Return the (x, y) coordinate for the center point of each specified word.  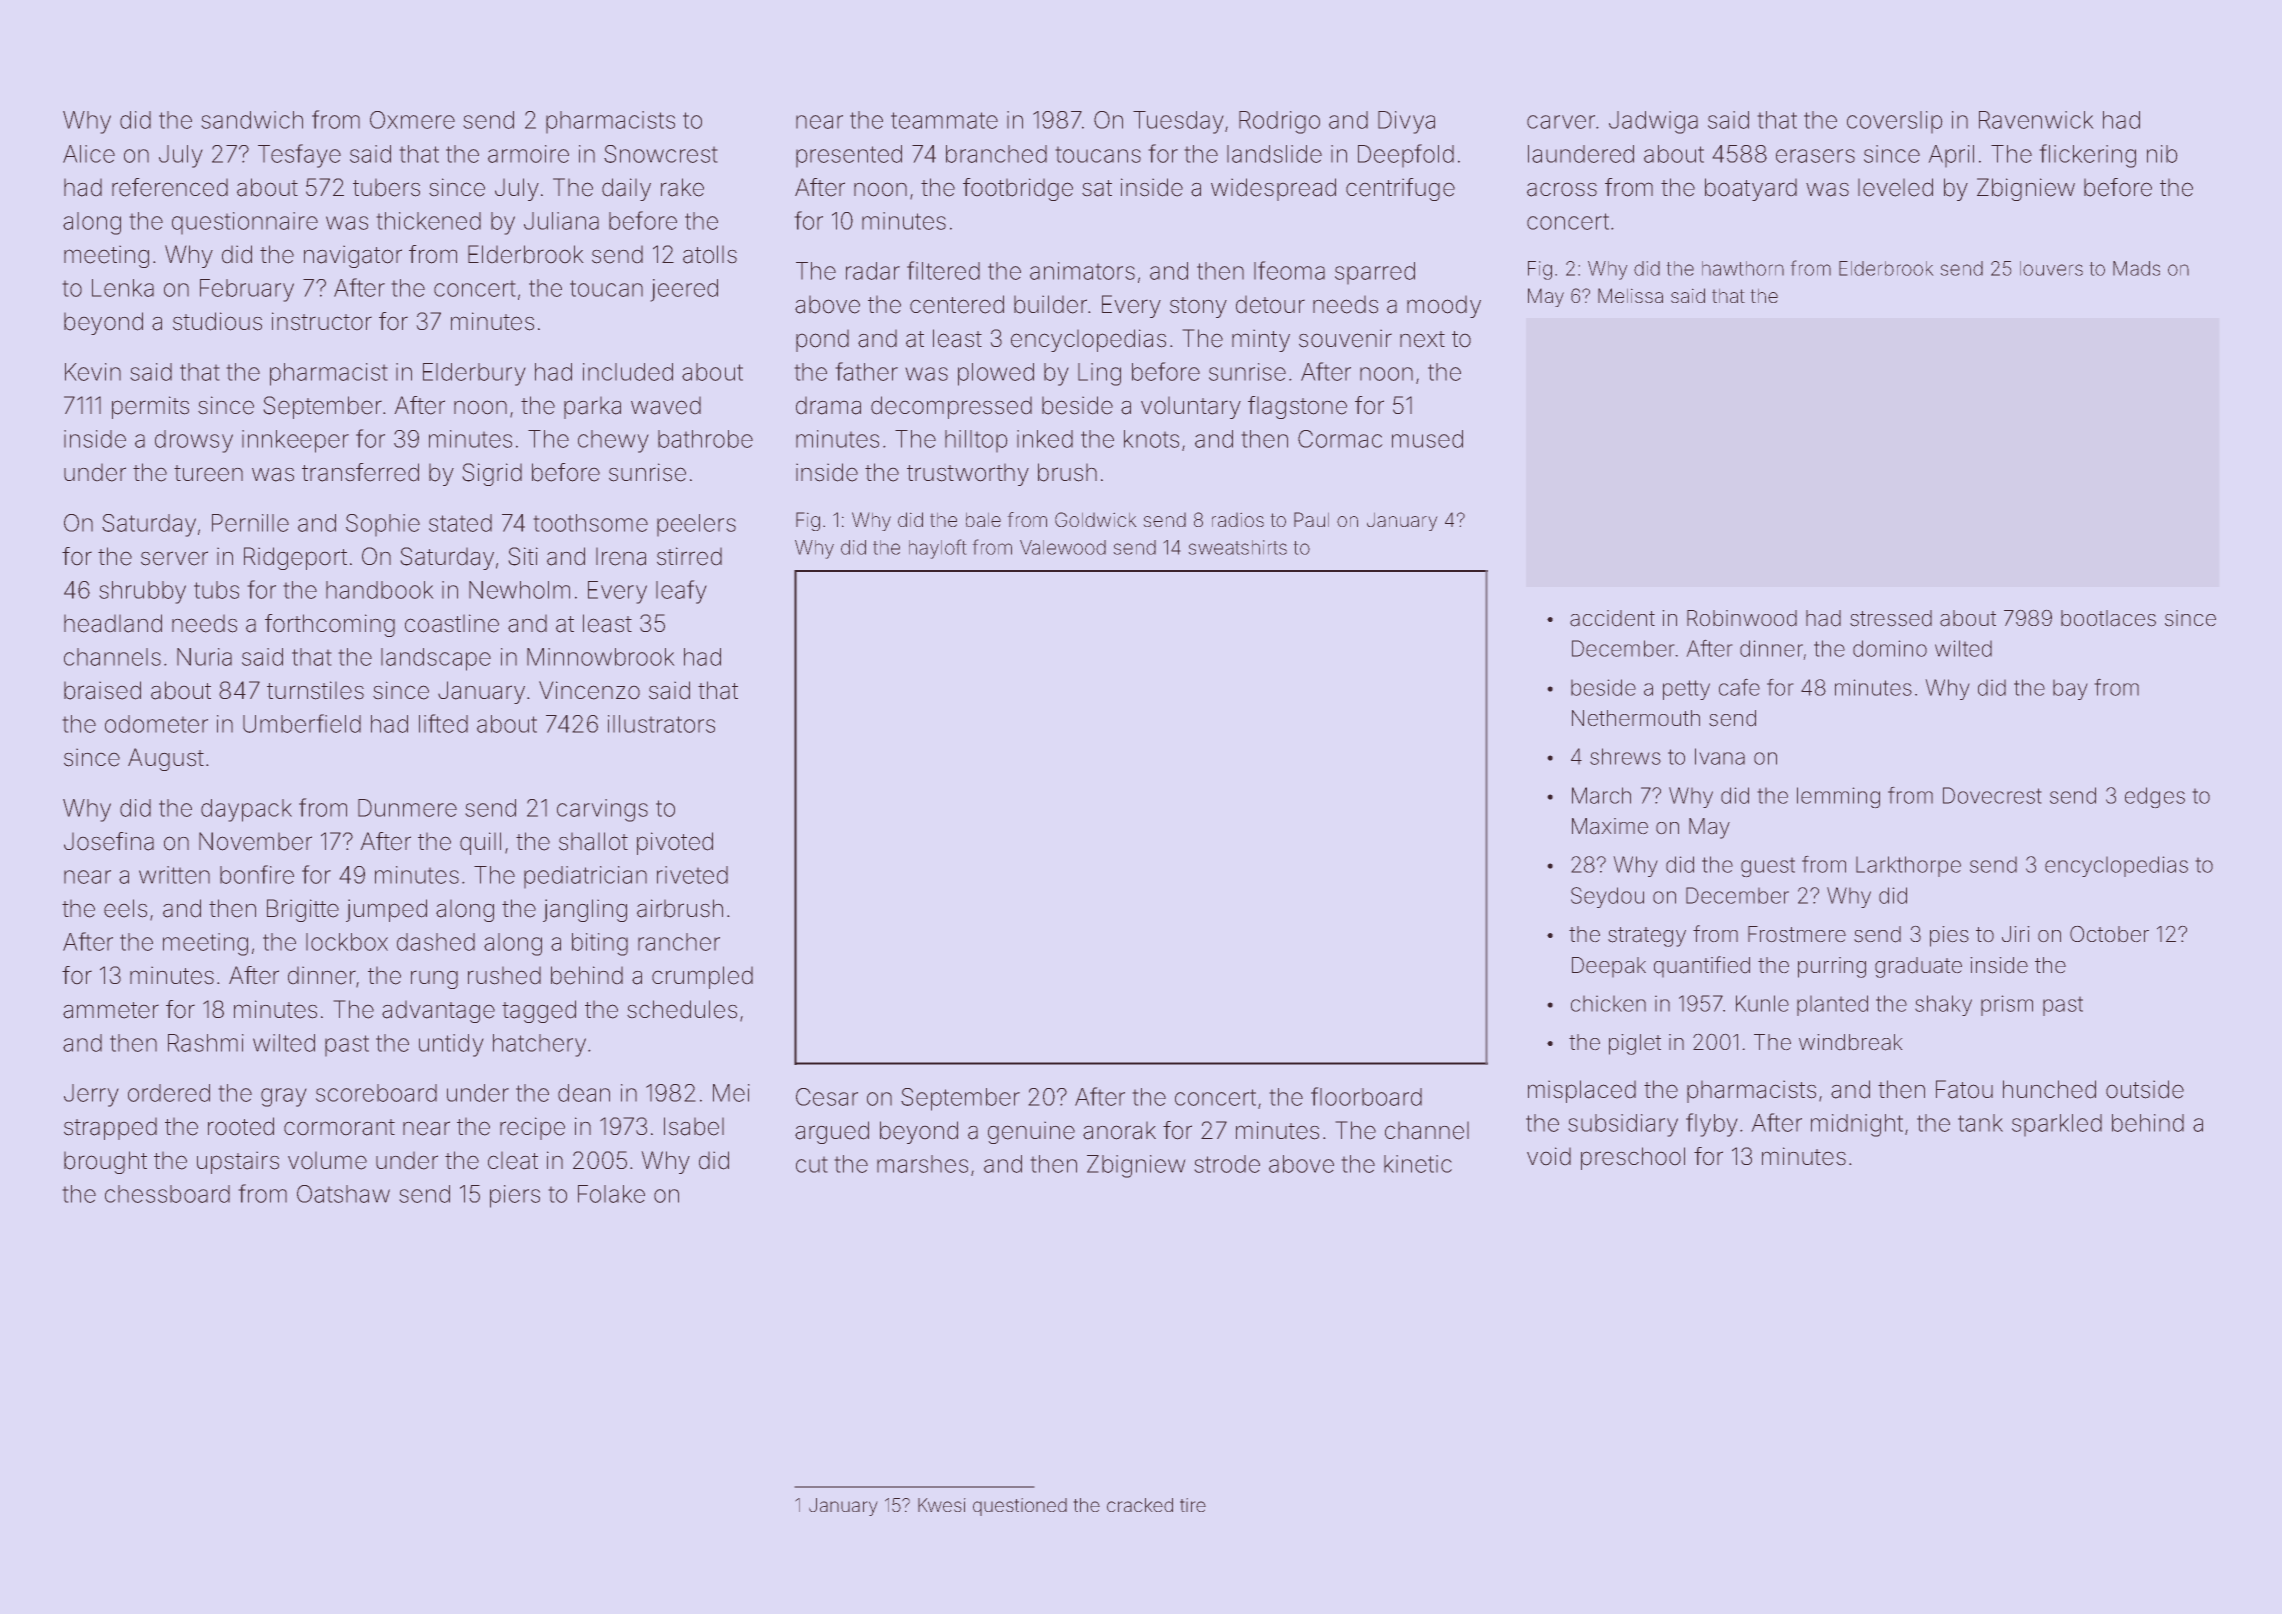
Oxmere (412, 120)
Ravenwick (2036, 120)
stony (1198, 307)
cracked (1140, 1505)
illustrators (661, 724)
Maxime (1610, 826)
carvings (602, 810)
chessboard (167, 1194)
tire (1193, 1505)
